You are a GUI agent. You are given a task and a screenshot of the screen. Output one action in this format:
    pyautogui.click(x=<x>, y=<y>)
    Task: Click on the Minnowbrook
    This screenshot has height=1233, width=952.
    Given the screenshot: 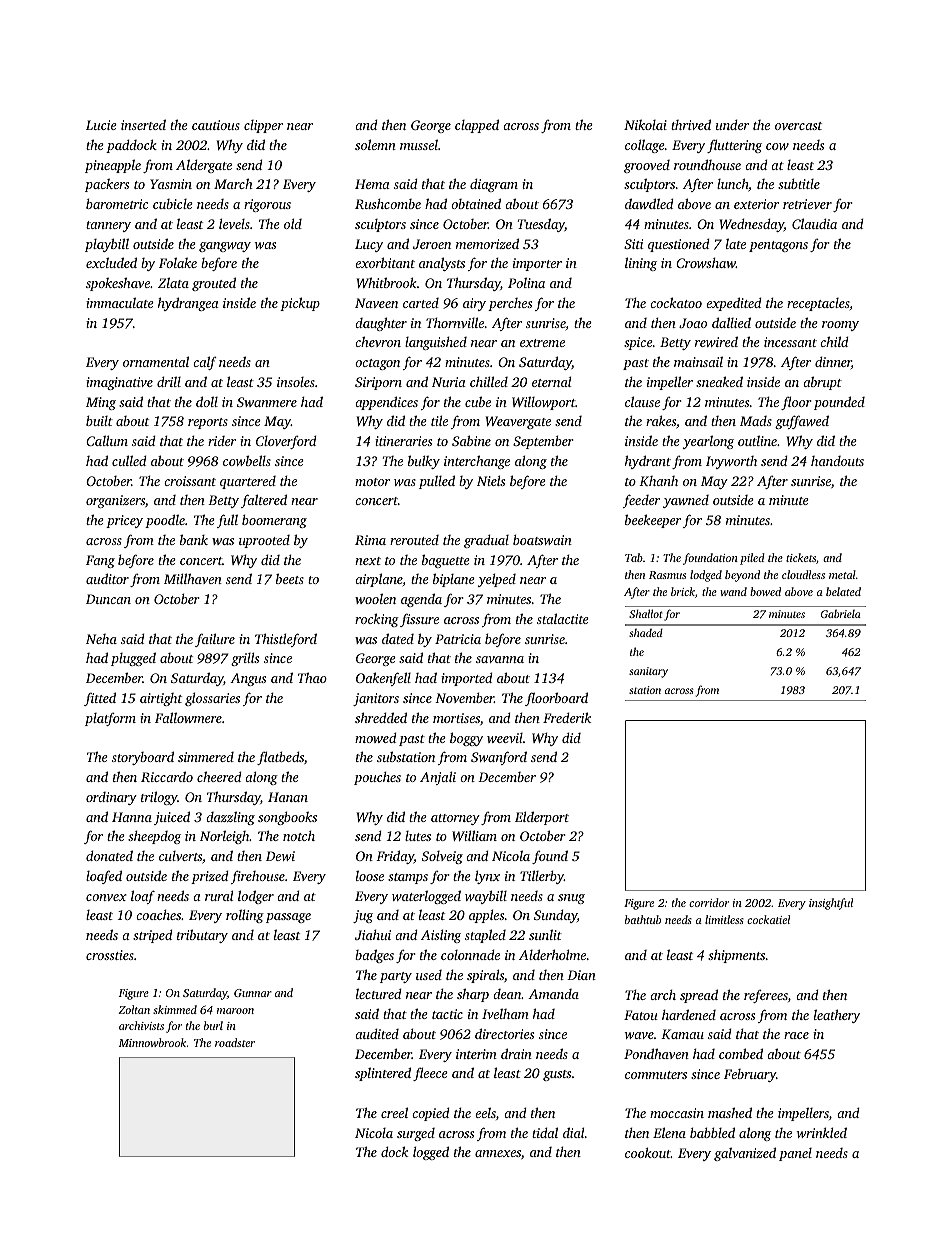 What is the action you would take?
    pyautogui.click(x=153, y=1042)
